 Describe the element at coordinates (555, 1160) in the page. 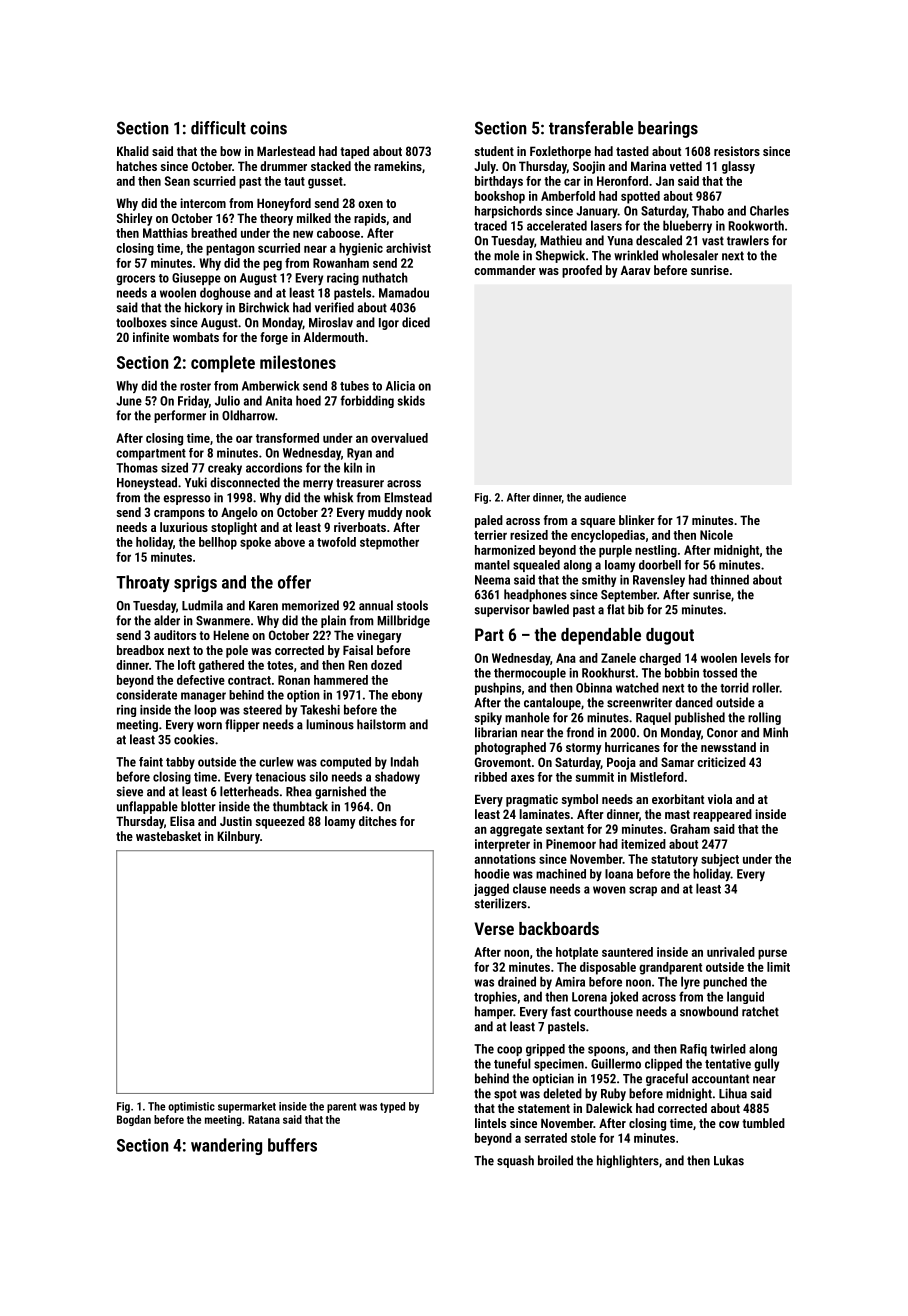

I see `broiled` at that location.
